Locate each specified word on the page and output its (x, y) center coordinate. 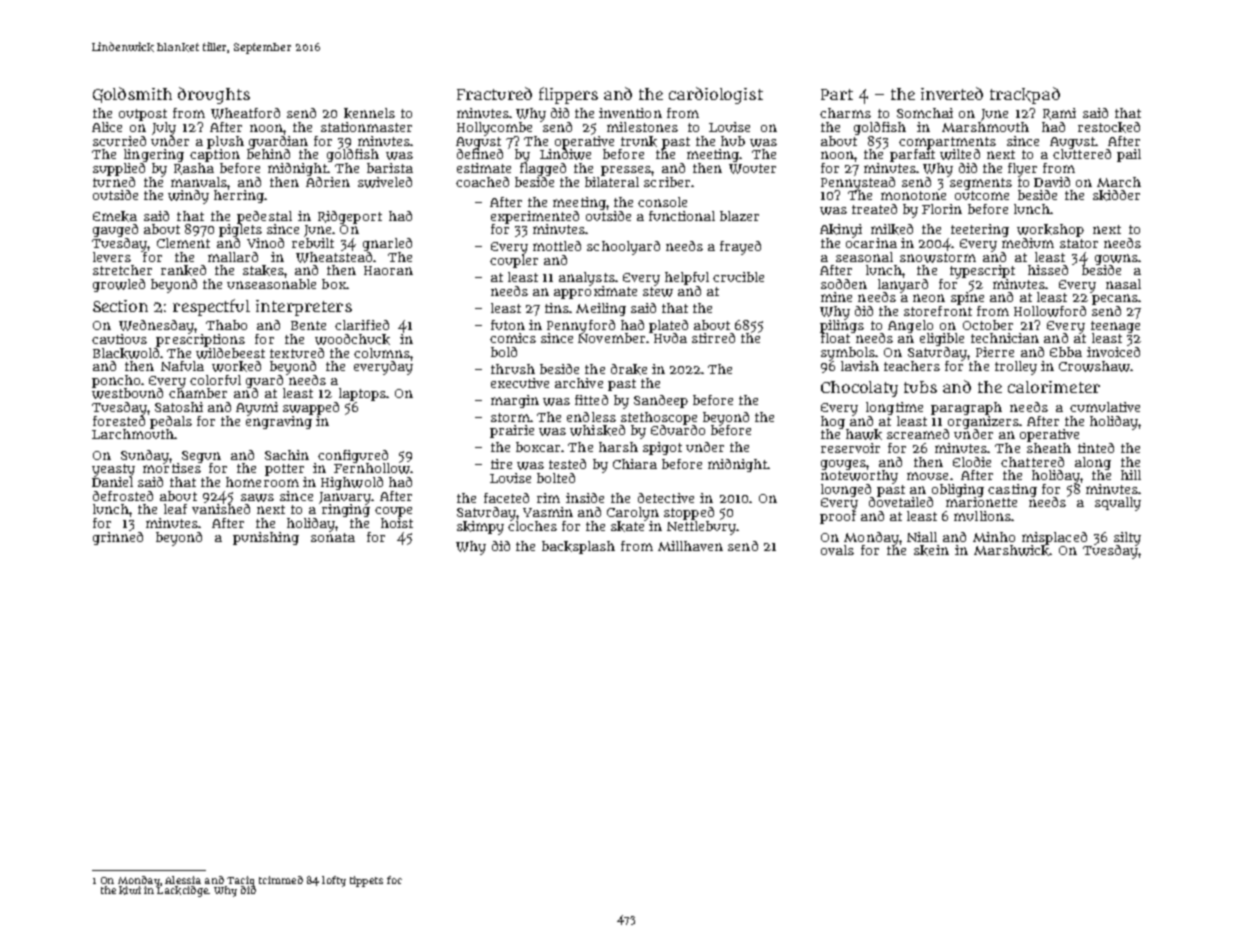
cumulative (1105, 407)
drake (629, 369)
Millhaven (690, 546)
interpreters (304, 308)
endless (591, 417)
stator (1079, 243)
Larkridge (182, 891)
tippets (366, 881)
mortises (172, 468)
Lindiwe (565, 154)
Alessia (183, 880)
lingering (154, 155)
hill (1131, 475)
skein (931, 550)
